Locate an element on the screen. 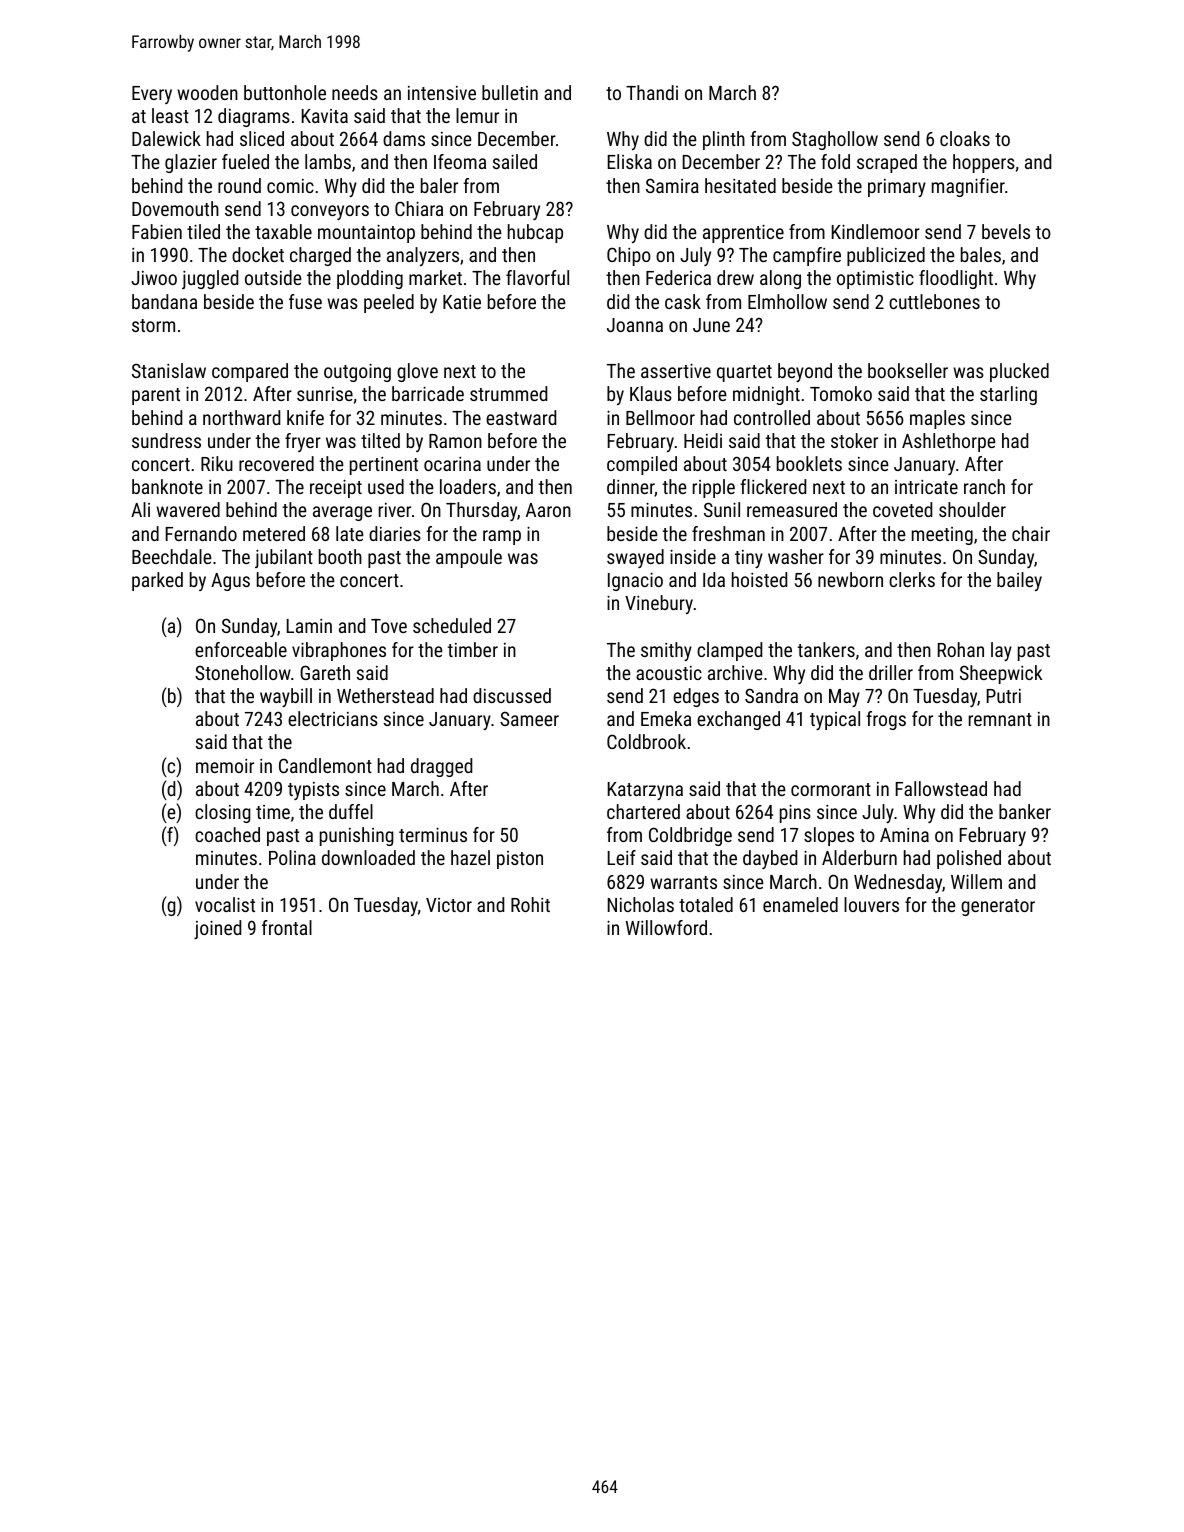  Chipo is located at coordinates (629, 256).
